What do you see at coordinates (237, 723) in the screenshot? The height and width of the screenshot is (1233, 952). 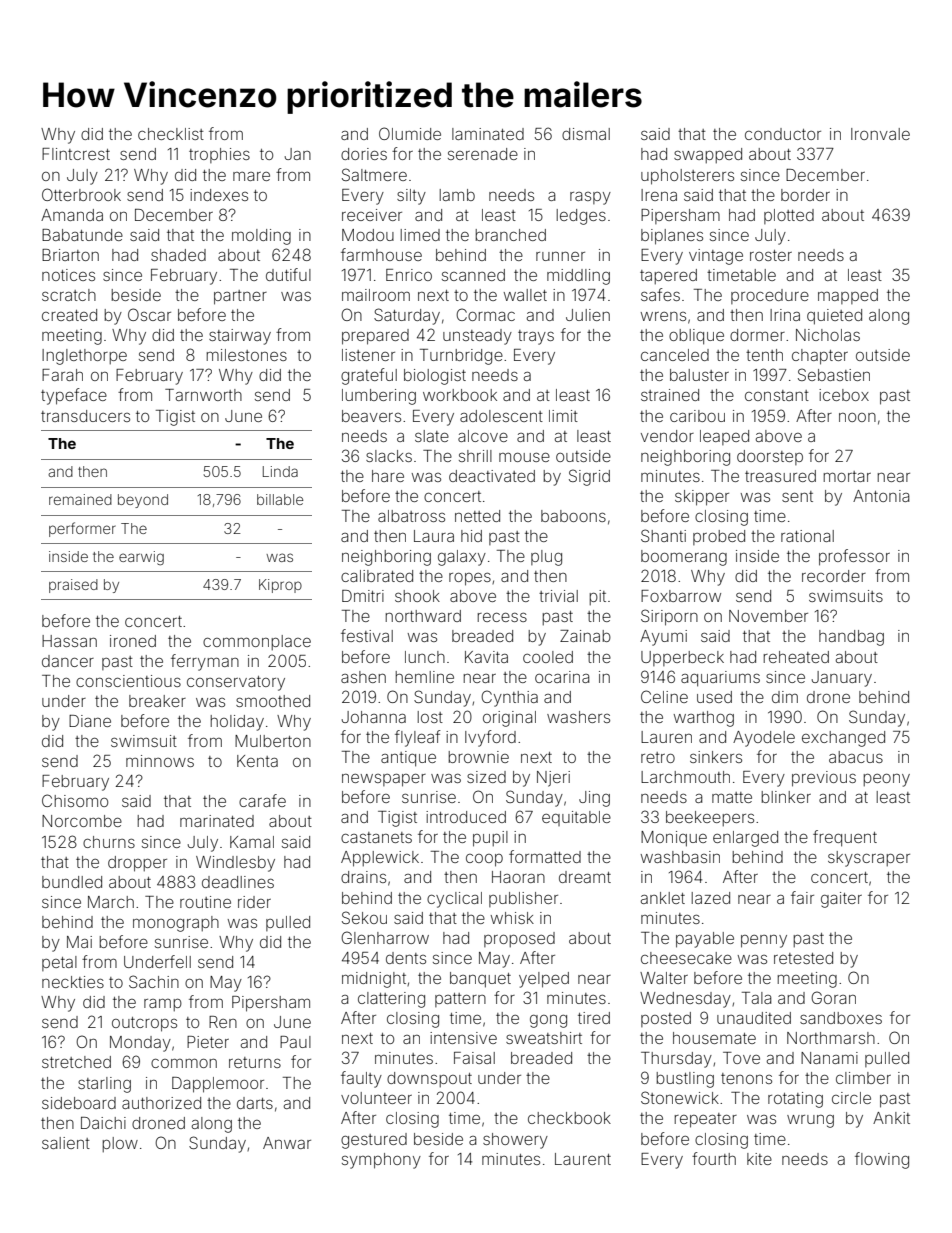 I see `holiday` at bounding box center [237, 723].
